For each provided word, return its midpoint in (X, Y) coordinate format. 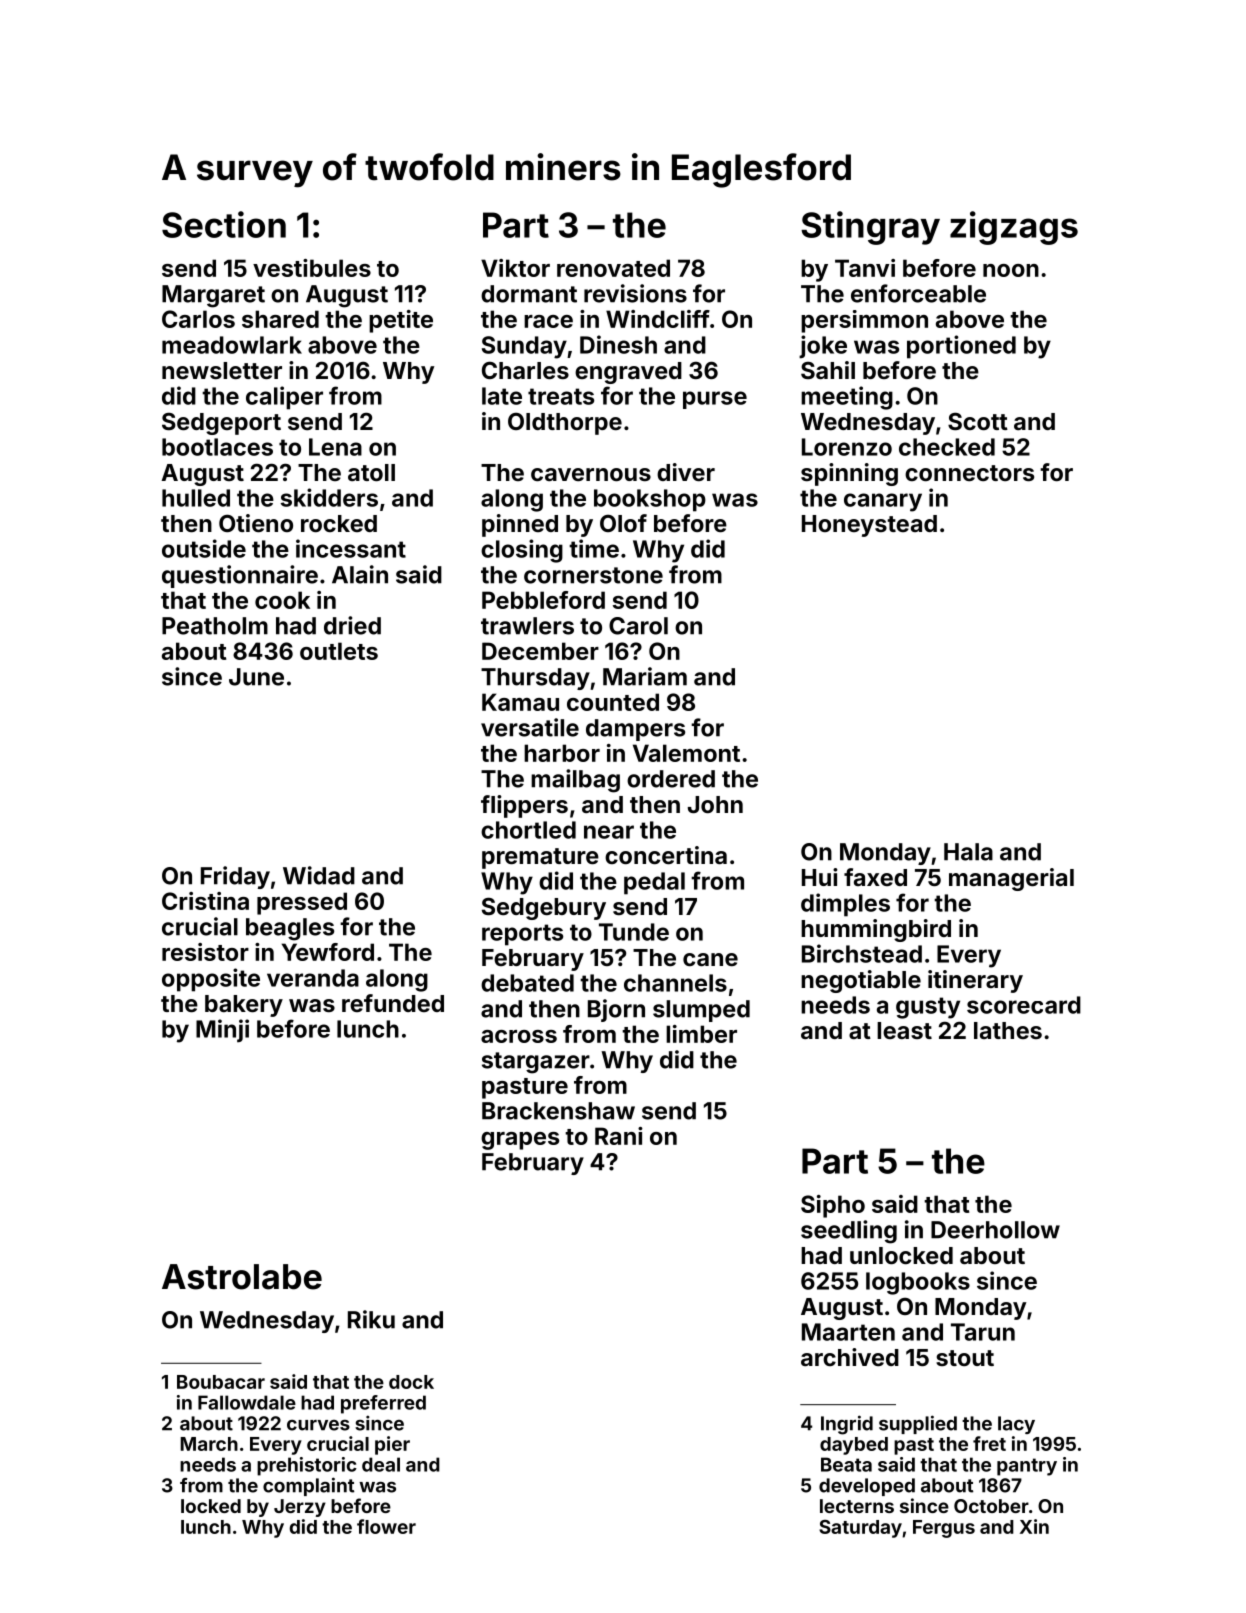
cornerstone (593, 575)
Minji (222, 1031)
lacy (1016, 1425)
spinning (849, 474)
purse (715, 400)
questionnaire (240, 576)
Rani (619, 1136)
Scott (978, 421)
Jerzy (300, 1508)
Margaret (213, 296)
